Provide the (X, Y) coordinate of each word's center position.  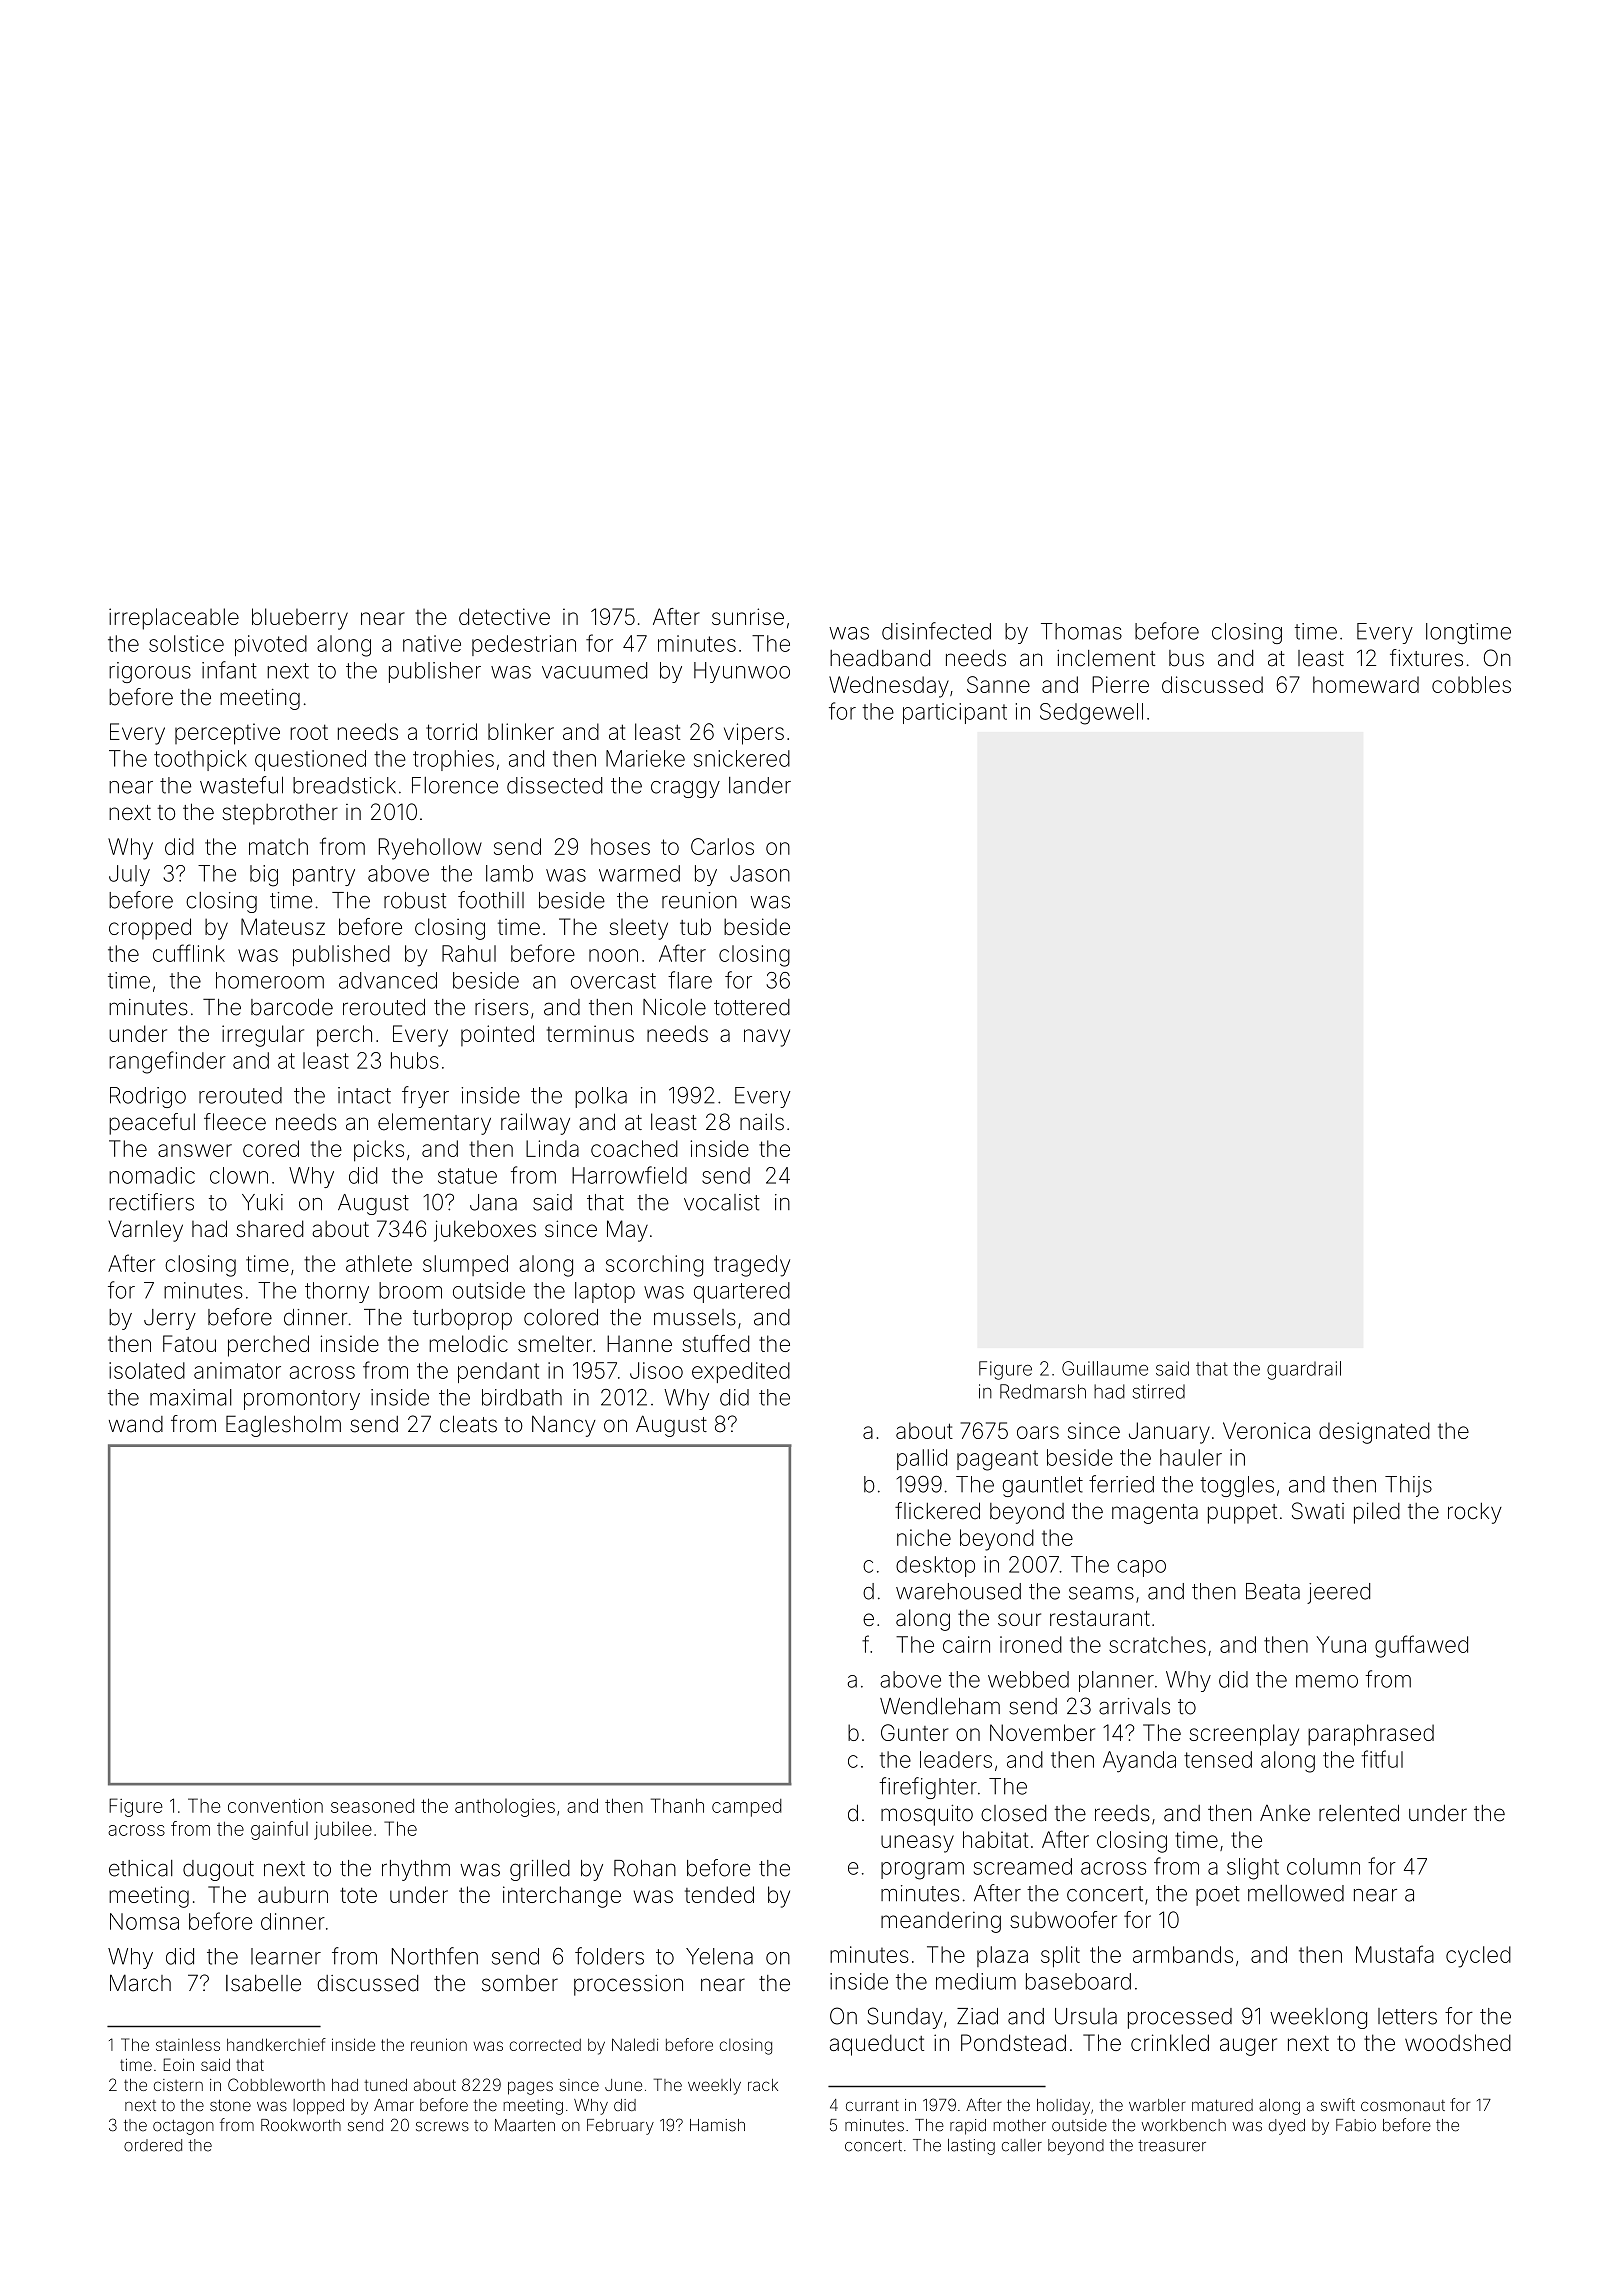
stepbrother (280, 814)
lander (760, 785)
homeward (1366, 684)
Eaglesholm (283, 1426)
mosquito (927, 1815)
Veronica (1266, 1430)
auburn (293, 1894)
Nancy (564, 1426)
